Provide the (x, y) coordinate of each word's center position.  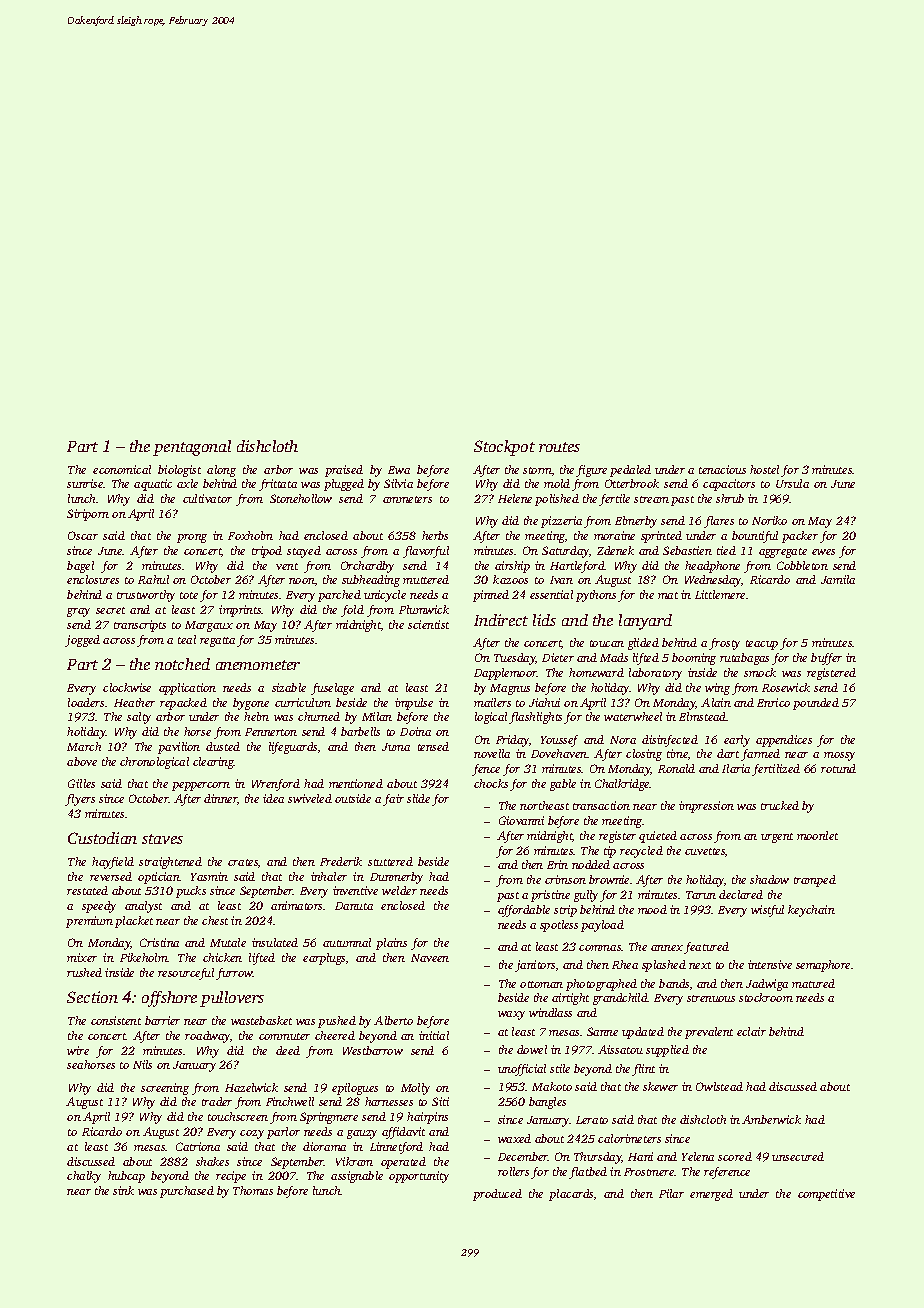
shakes (212, 1161)
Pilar (671, 1193)
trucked (780, 805)
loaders (86, 702)
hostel (764, 469)
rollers (513, 1171)
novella (492, 753)
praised (344, 471)
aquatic (153, 485)
